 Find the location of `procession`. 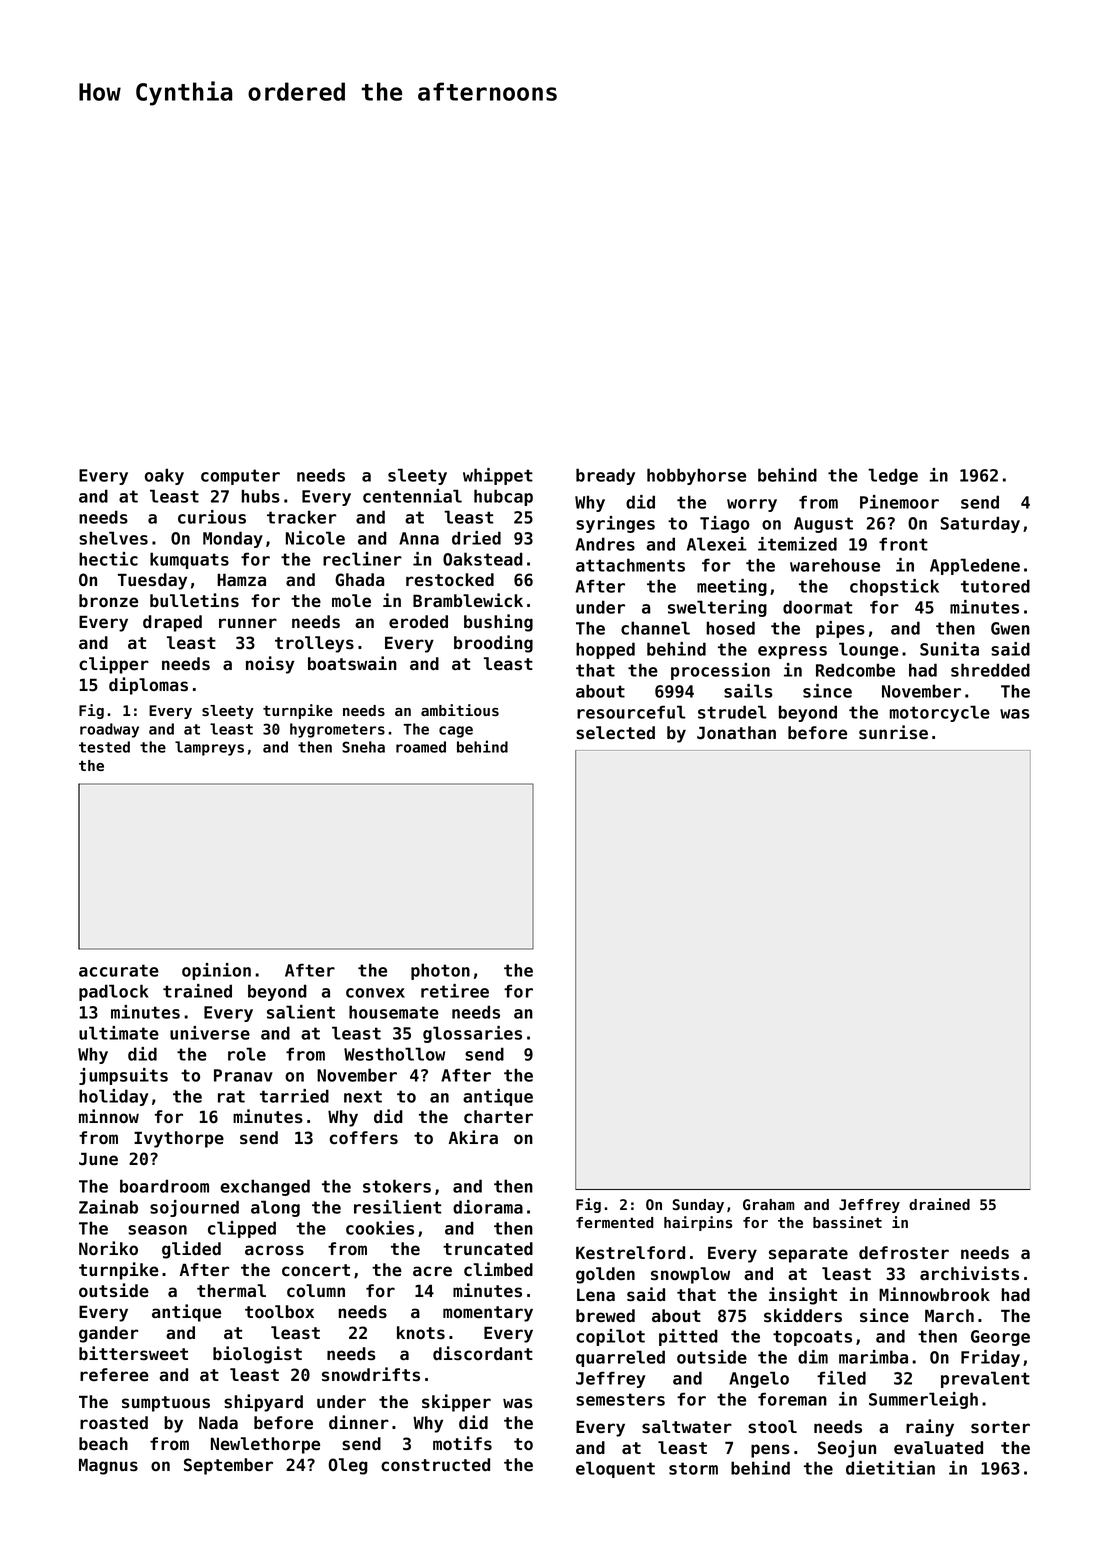

procession is located at coordinates (720, 671).
